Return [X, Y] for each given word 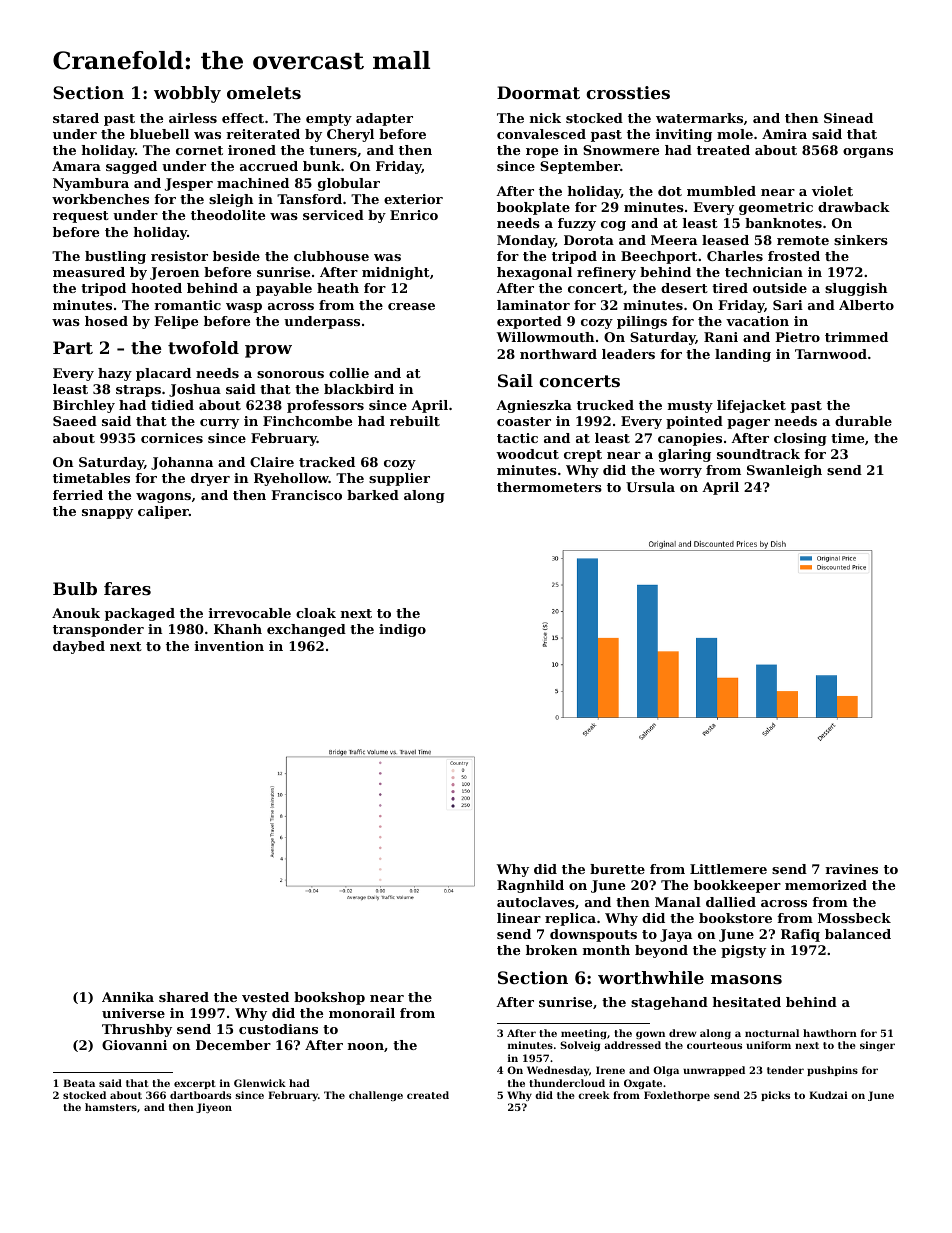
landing [743, 355]
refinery [606, 273]
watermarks [699, 118]
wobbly [187, 94]
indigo [402, 630]
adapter [384, 119]
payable [284, 289]
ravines [851, 869]
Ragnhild [530, 886]
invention [229, 646]
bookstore [735, 918]
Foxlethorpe [677, 1096]
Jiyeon [214, 1108]
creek [594, 1095]
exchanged [306, 630]
